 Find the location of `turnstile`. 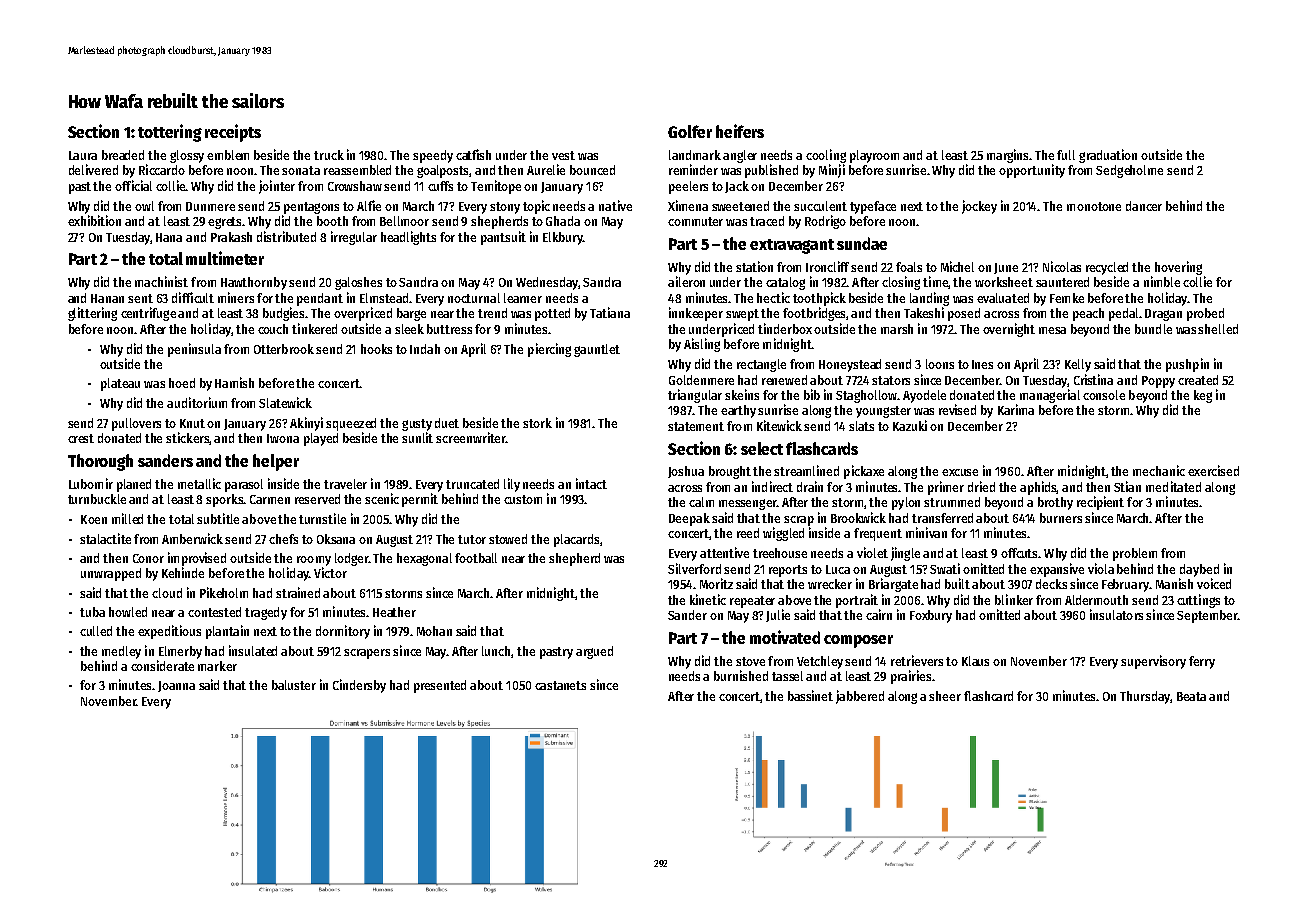

turnstile is located at coordinates (322, 518).
